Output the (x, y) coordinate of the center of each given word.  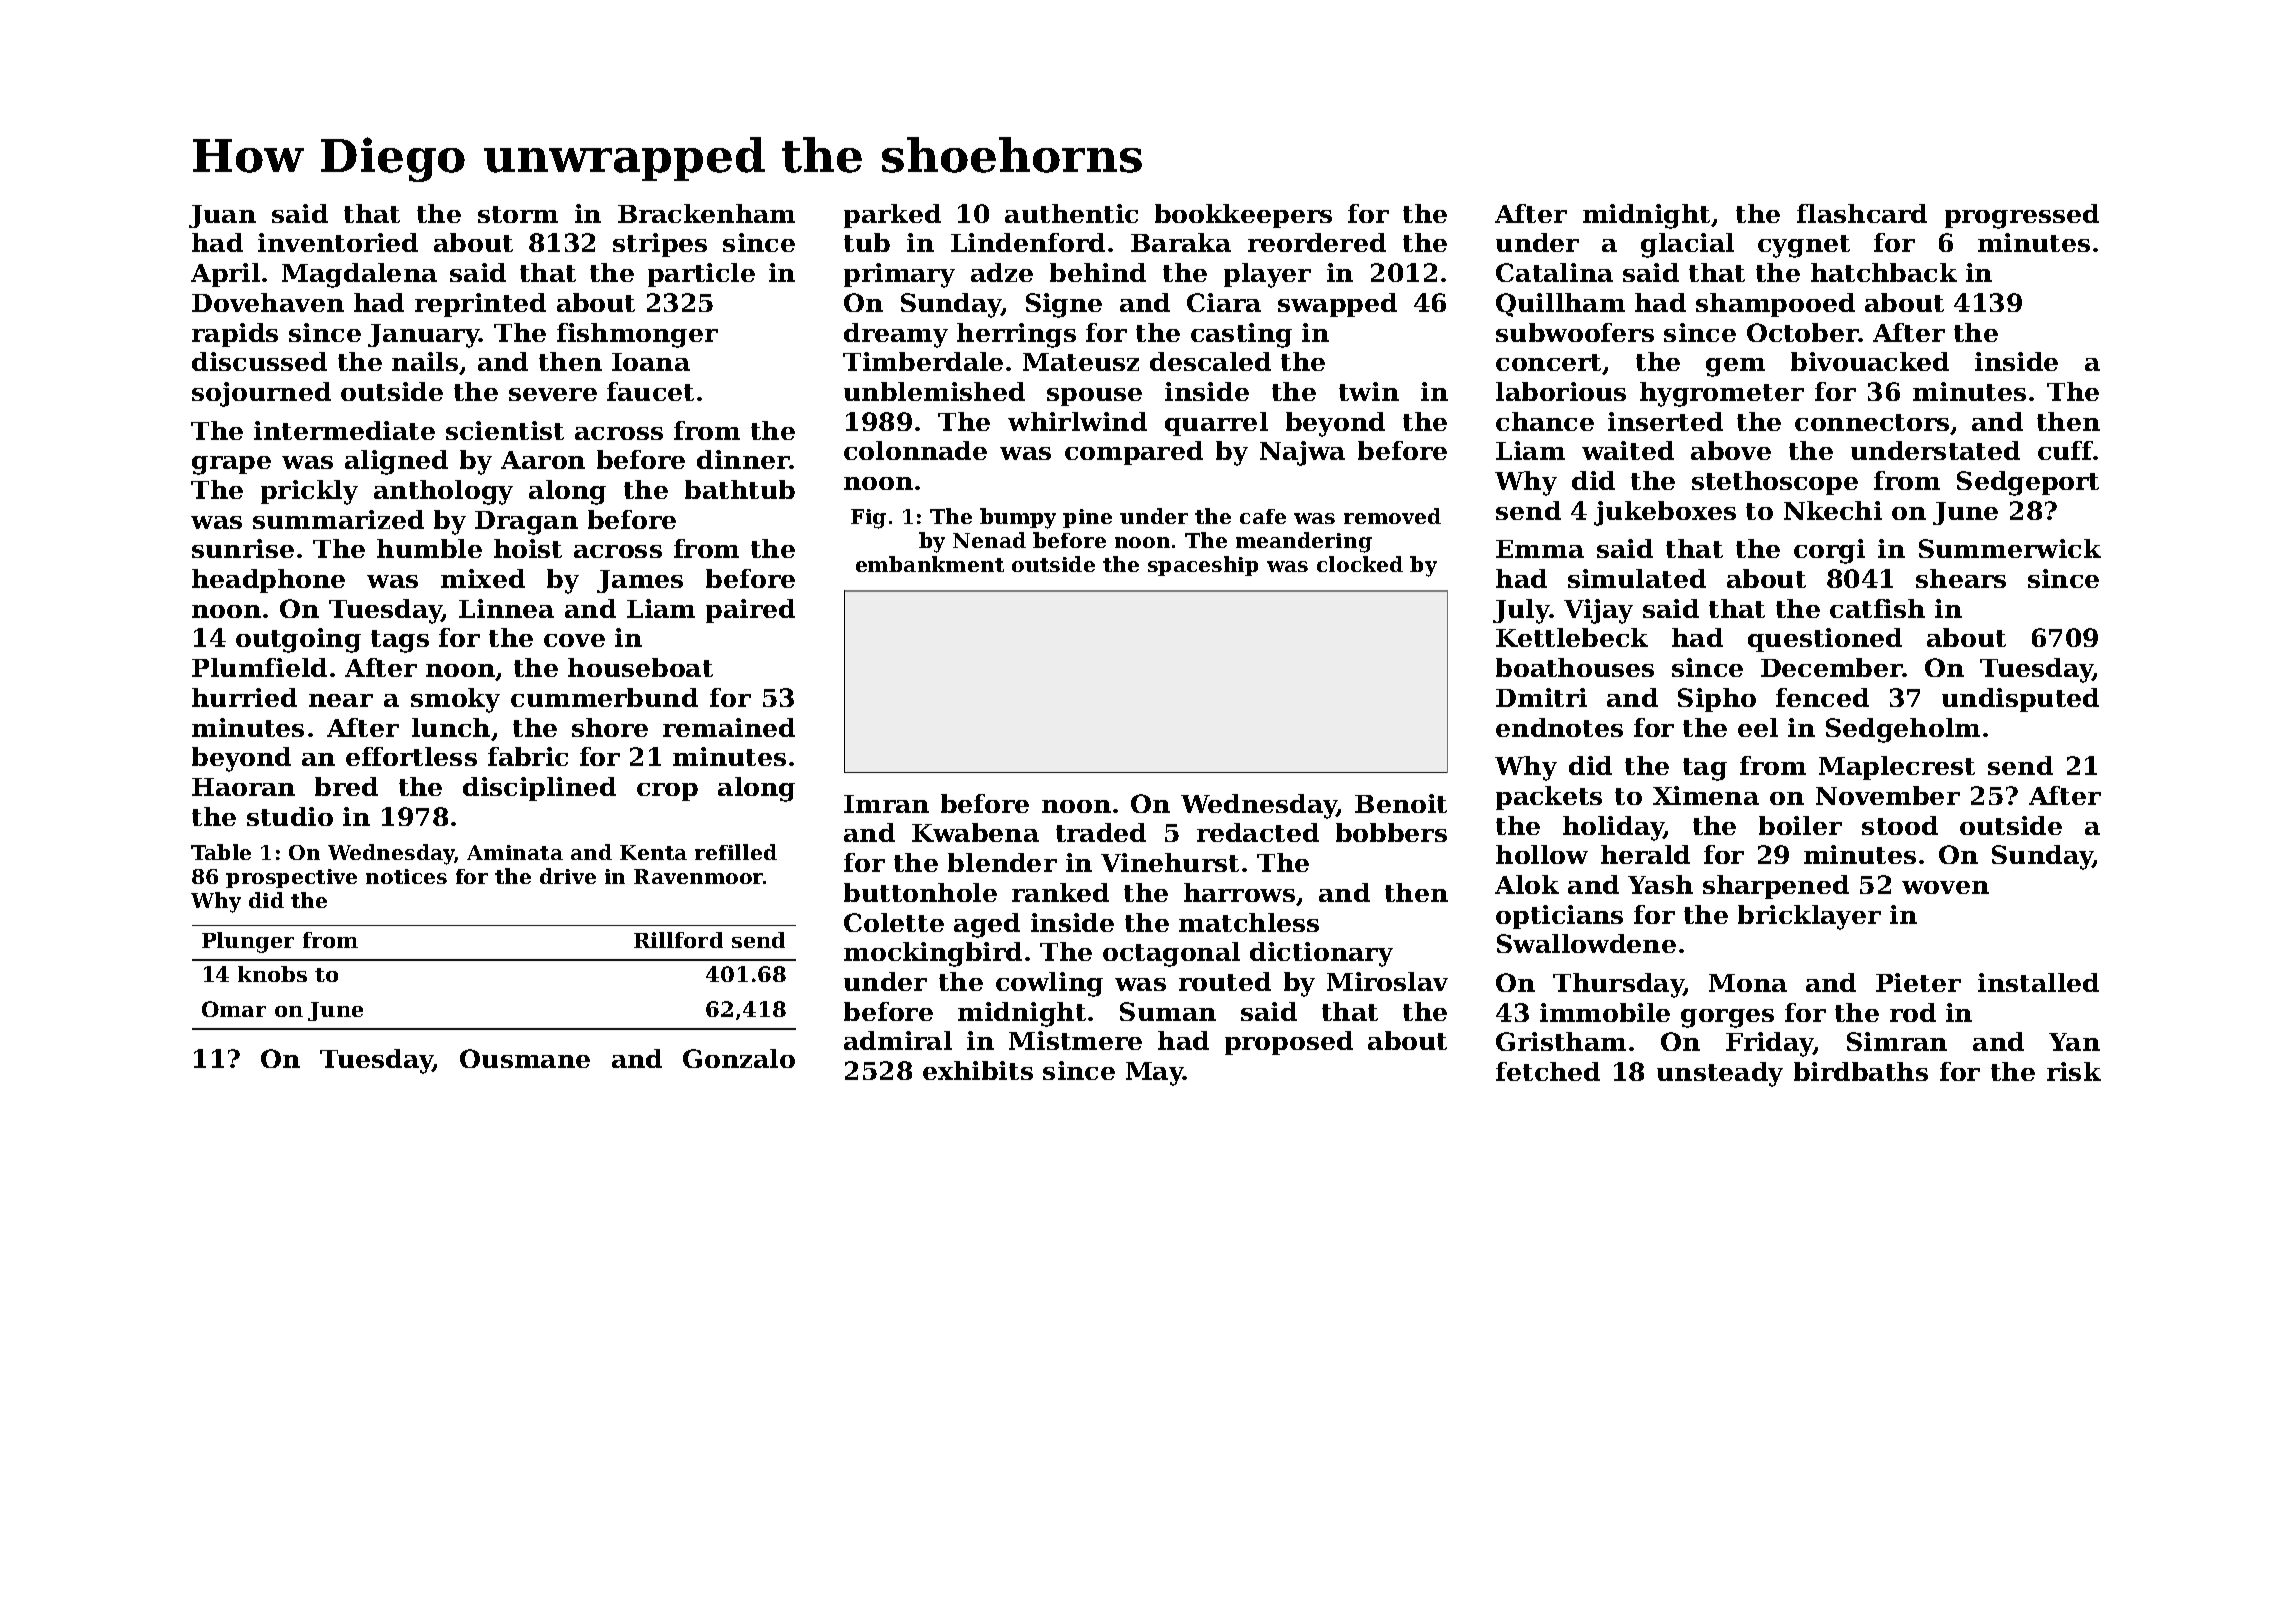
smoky (455, 700)
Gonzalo (739, 1058)
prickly (309, 492)
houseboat (640, 667)
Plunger (248, 942)
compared (1134, 453)
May (1155, 1074)
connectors (1872, 422)
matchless (1249, 922)
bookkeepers (1243, 216)
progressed (2022, 216)
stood (1900, 825)
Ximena (1706, 795)
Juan (222, 216)
